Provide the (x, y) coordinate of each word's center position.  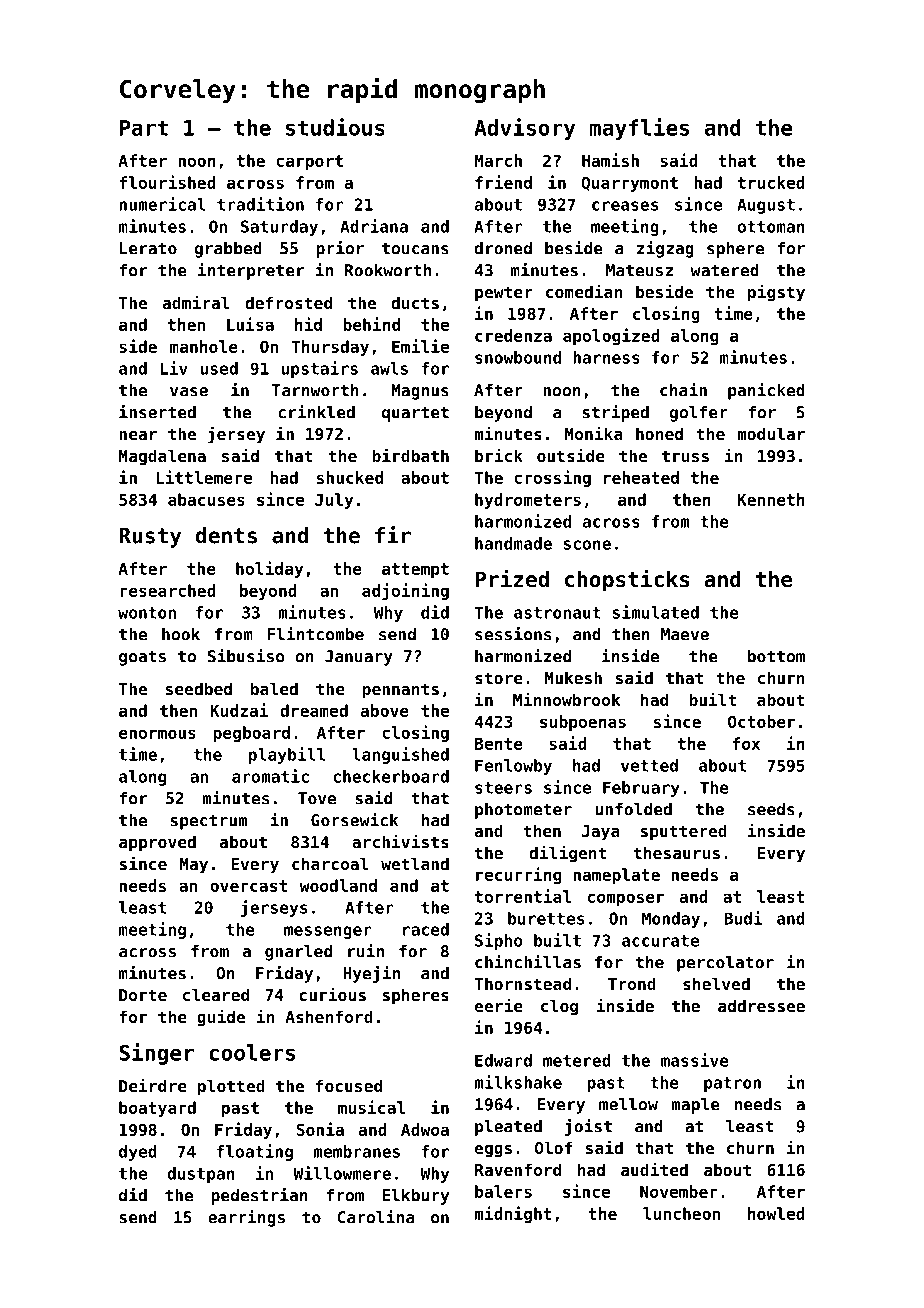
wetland (415, 863)
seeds (771, 809)
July (334, 501)
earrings (246, 1218)
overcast (248, 886)
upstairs (320, 369)
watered (725, 270)
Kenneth (771, 499)
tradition (260, 204)
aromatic (270, 776)
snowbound (518, 357)
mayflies (639, 129)
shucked (350, 477)
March (498, 160)
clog (559, 1007)
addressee (761, 1005)
